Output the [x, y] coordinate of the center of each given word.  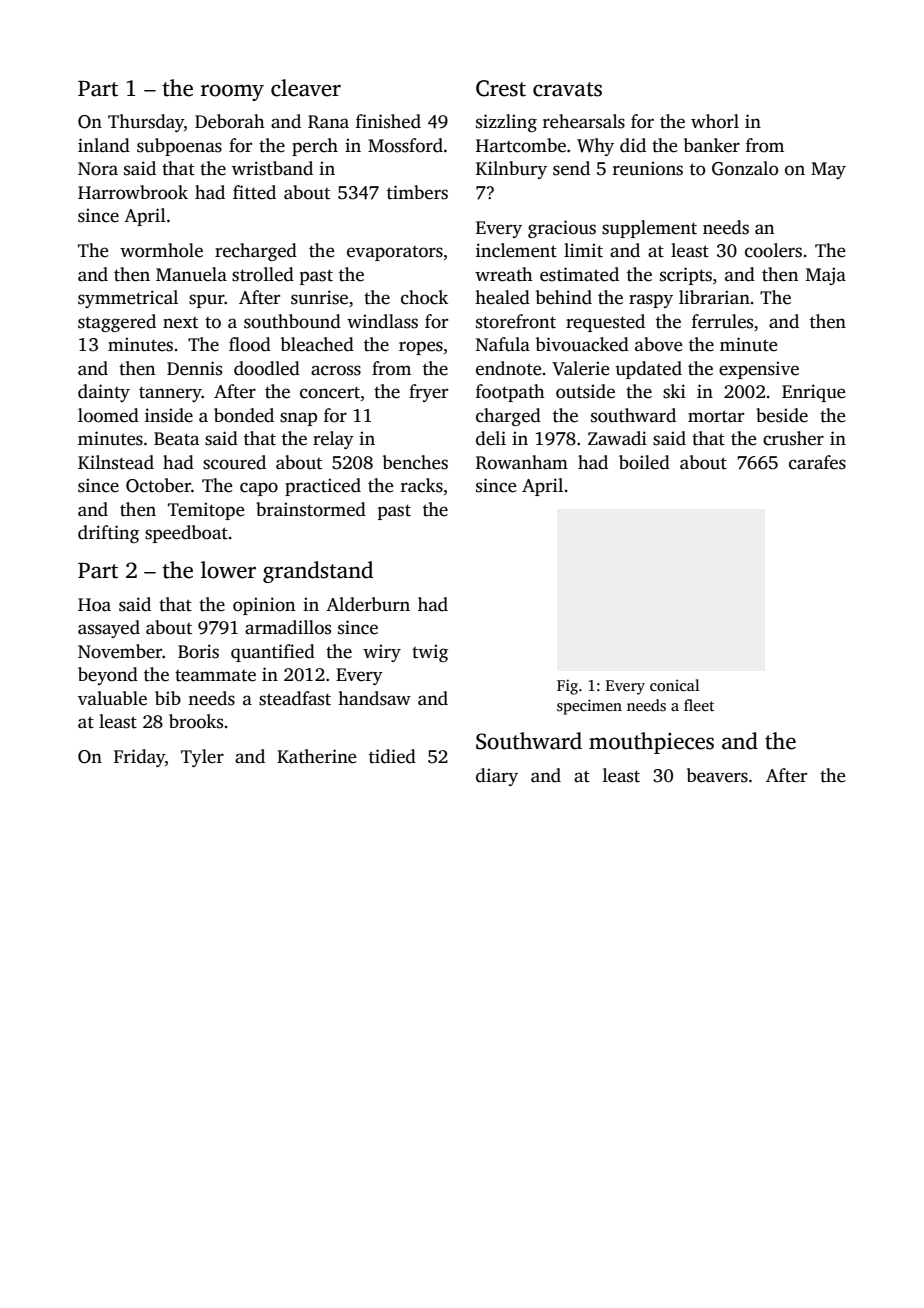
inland [104, 145]
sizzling [506, 123]
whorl [715, 121]
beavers [717, 775]
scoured [234, 462]
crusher [793, 438]
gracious [562, 229]
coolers [773, 250]
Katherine [317, 756]
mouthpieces [651, 743]
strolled [263, 274]
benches [415, 462]
